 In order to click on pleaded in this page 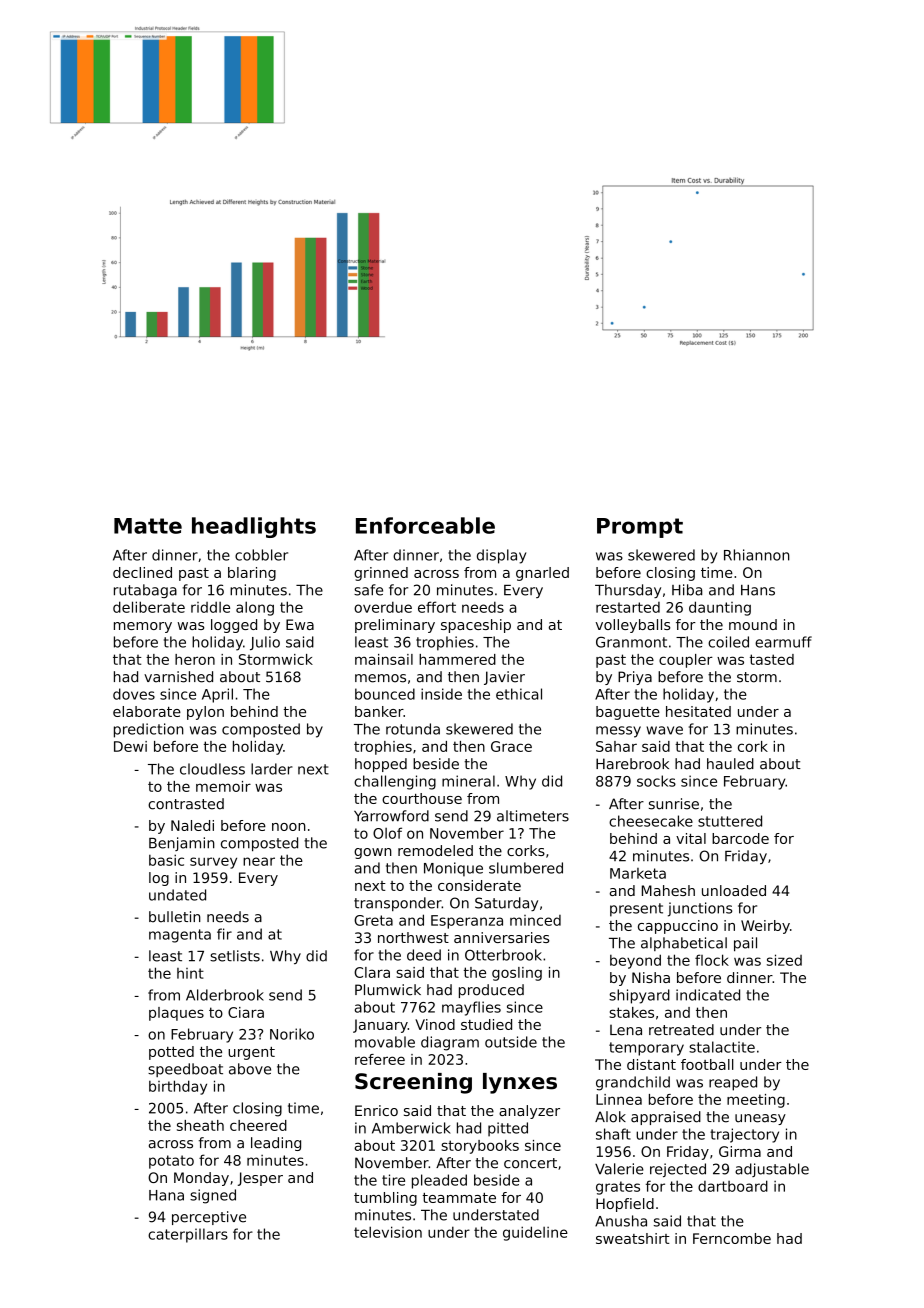, I will do `click(439, 1181)`.
